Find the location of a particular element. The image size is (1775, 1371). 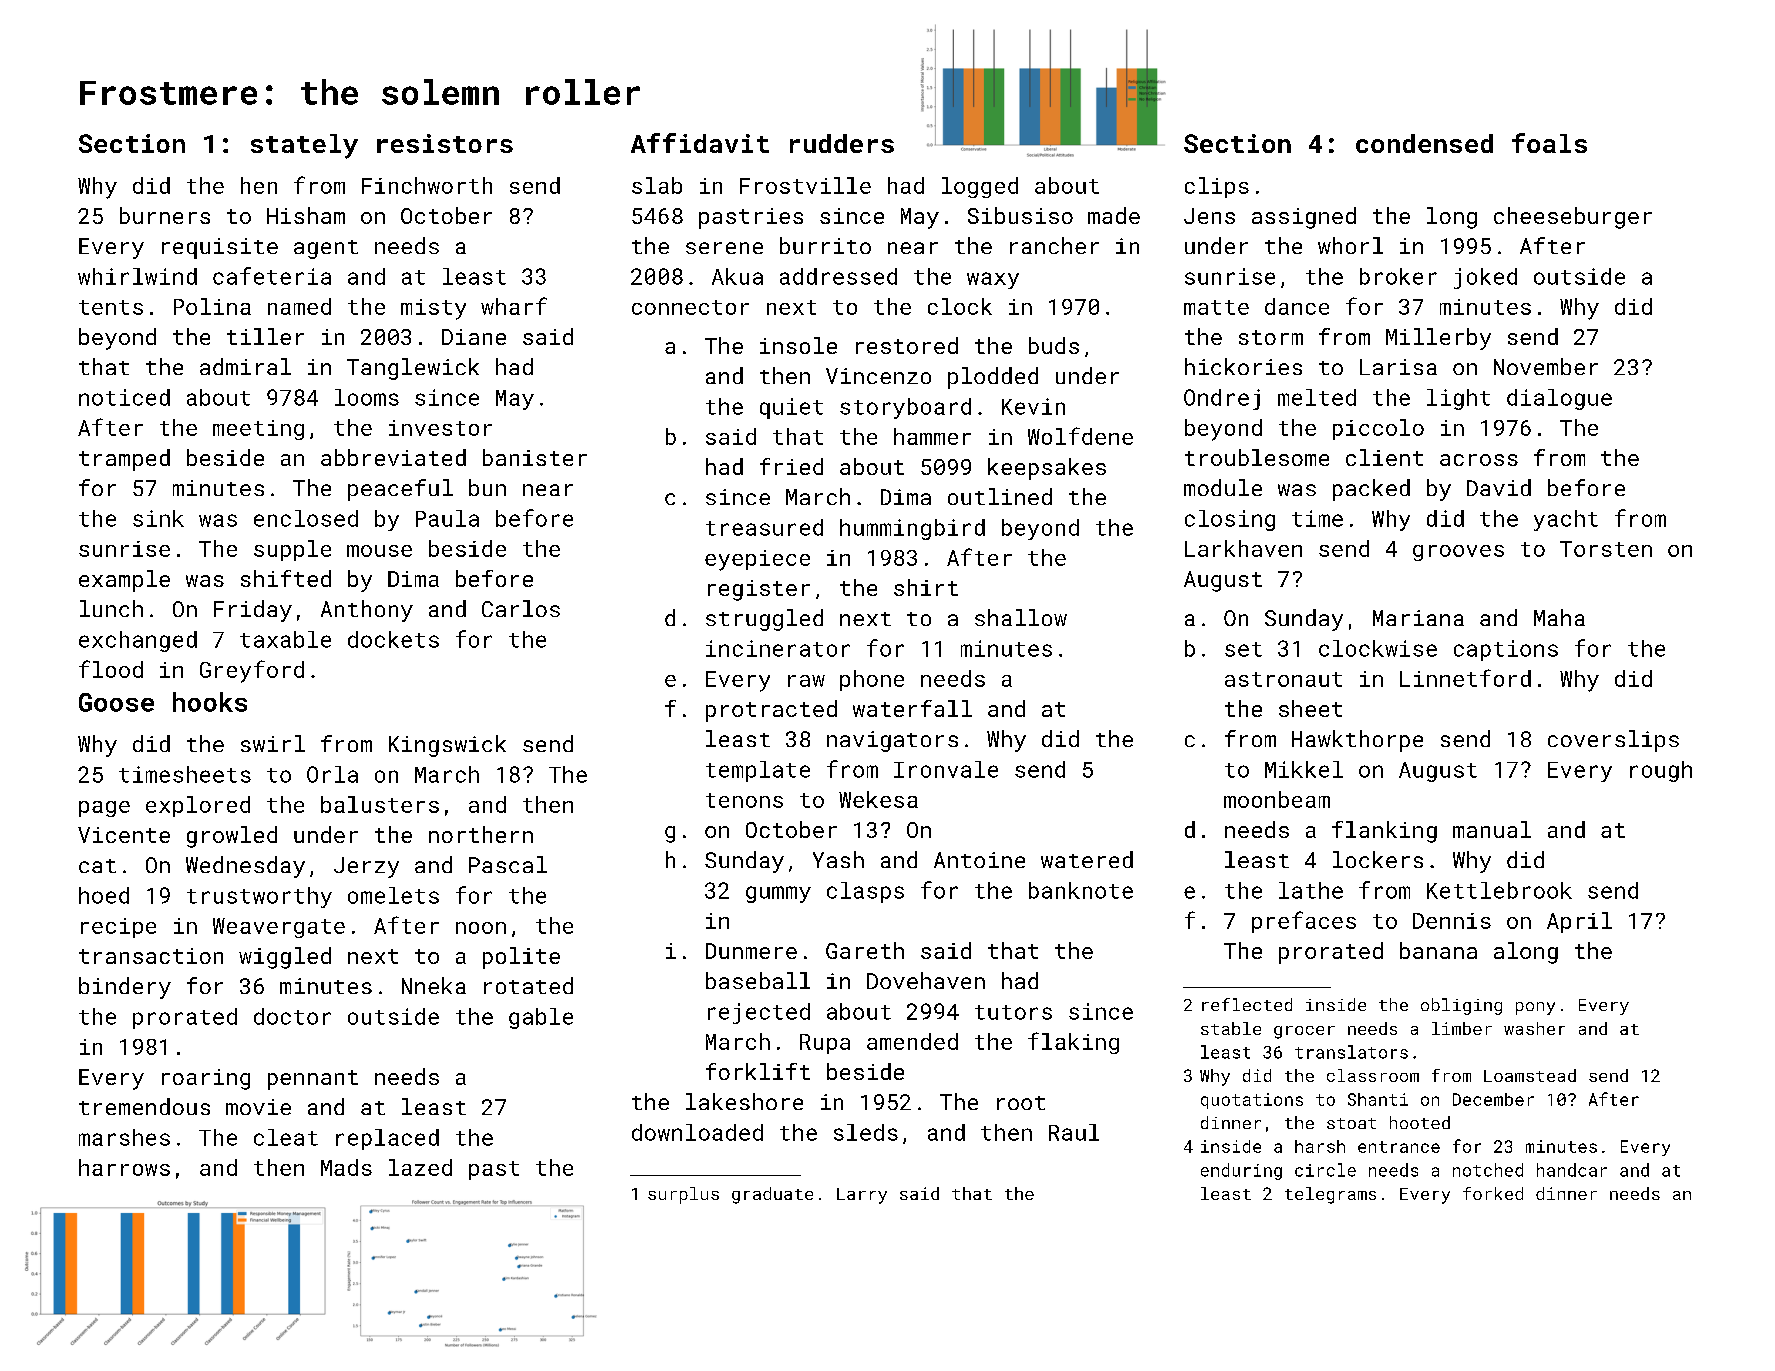

dialogue is located at coordinates (1559, 399).
